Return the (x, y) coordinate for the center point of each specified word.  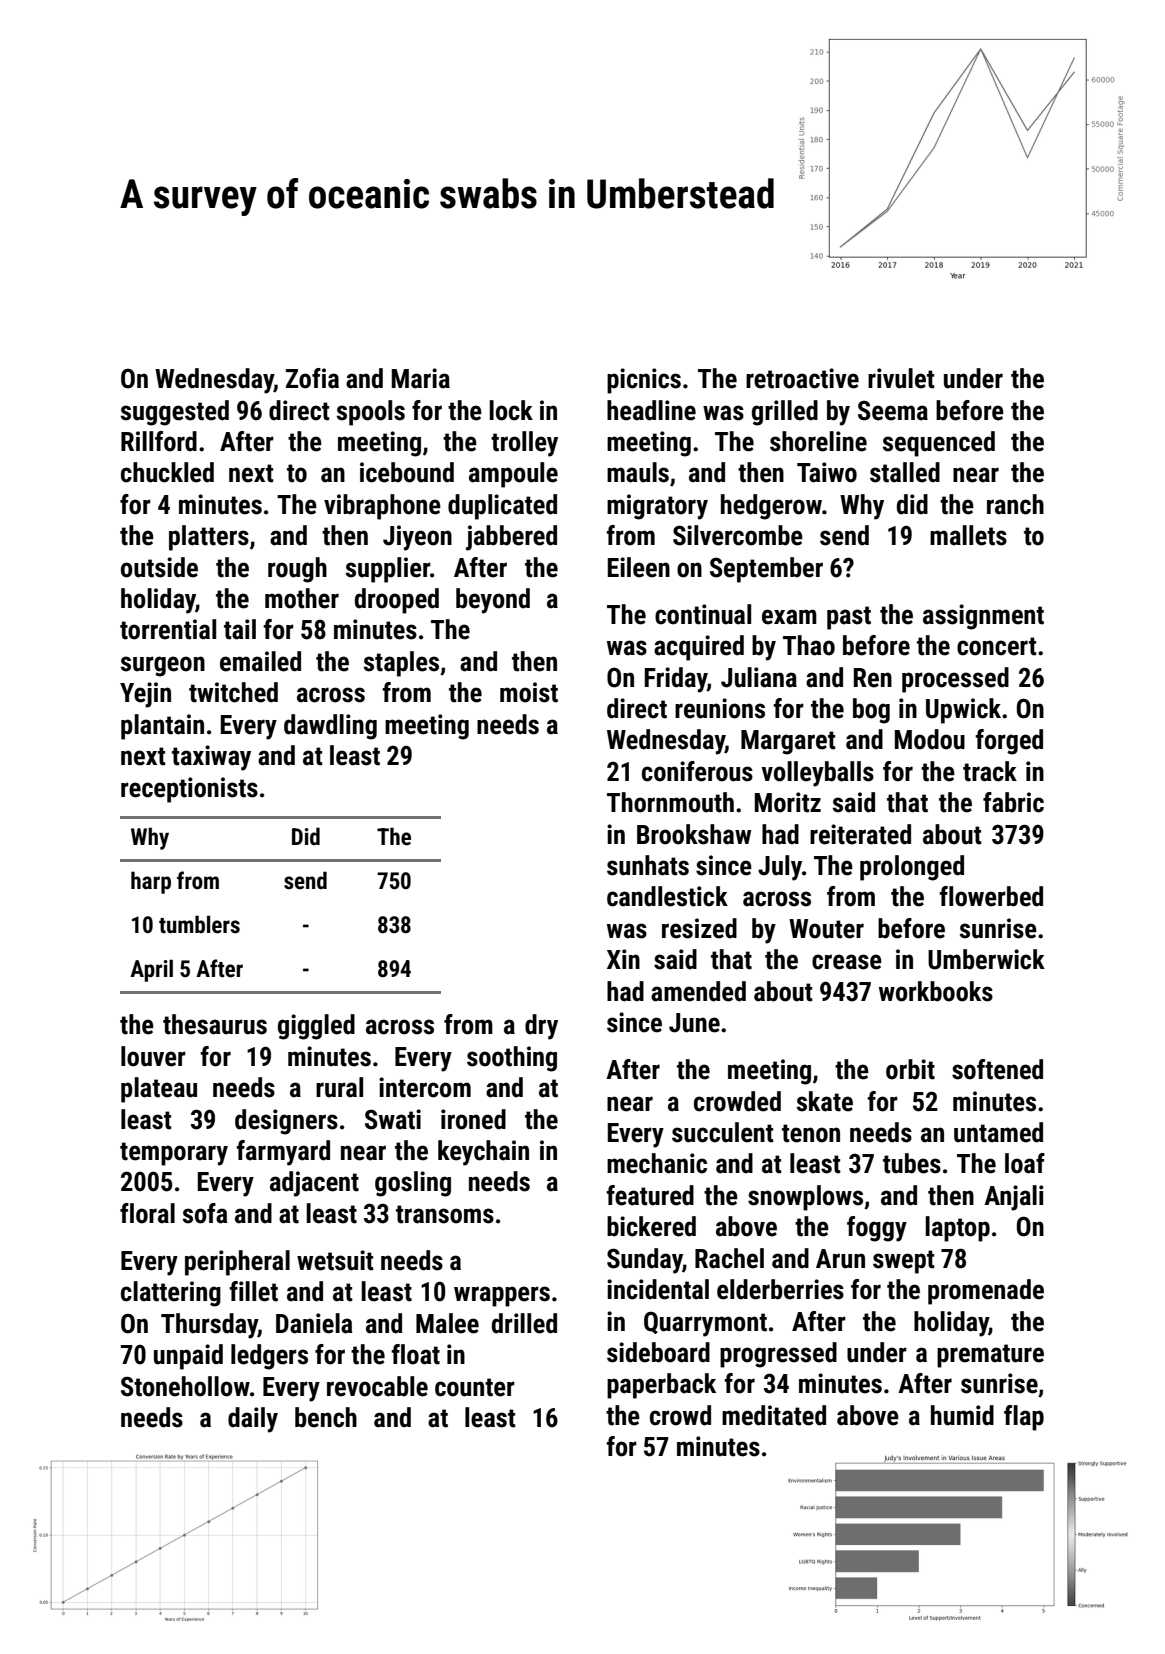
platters (209, 538)
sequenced (939, 444)
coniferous (697, 771)
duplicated (502, 507)
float (415, 1354)
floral (147, 1213)
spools (371, 413)
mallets (968, 535)
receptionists (189, 790)
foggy (877, 1229)
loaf (1025, 1163)
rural (339, 1087)
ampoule (513, 475)
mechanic (657, 1163)
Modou (930, 739)
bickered (651, 1226)
